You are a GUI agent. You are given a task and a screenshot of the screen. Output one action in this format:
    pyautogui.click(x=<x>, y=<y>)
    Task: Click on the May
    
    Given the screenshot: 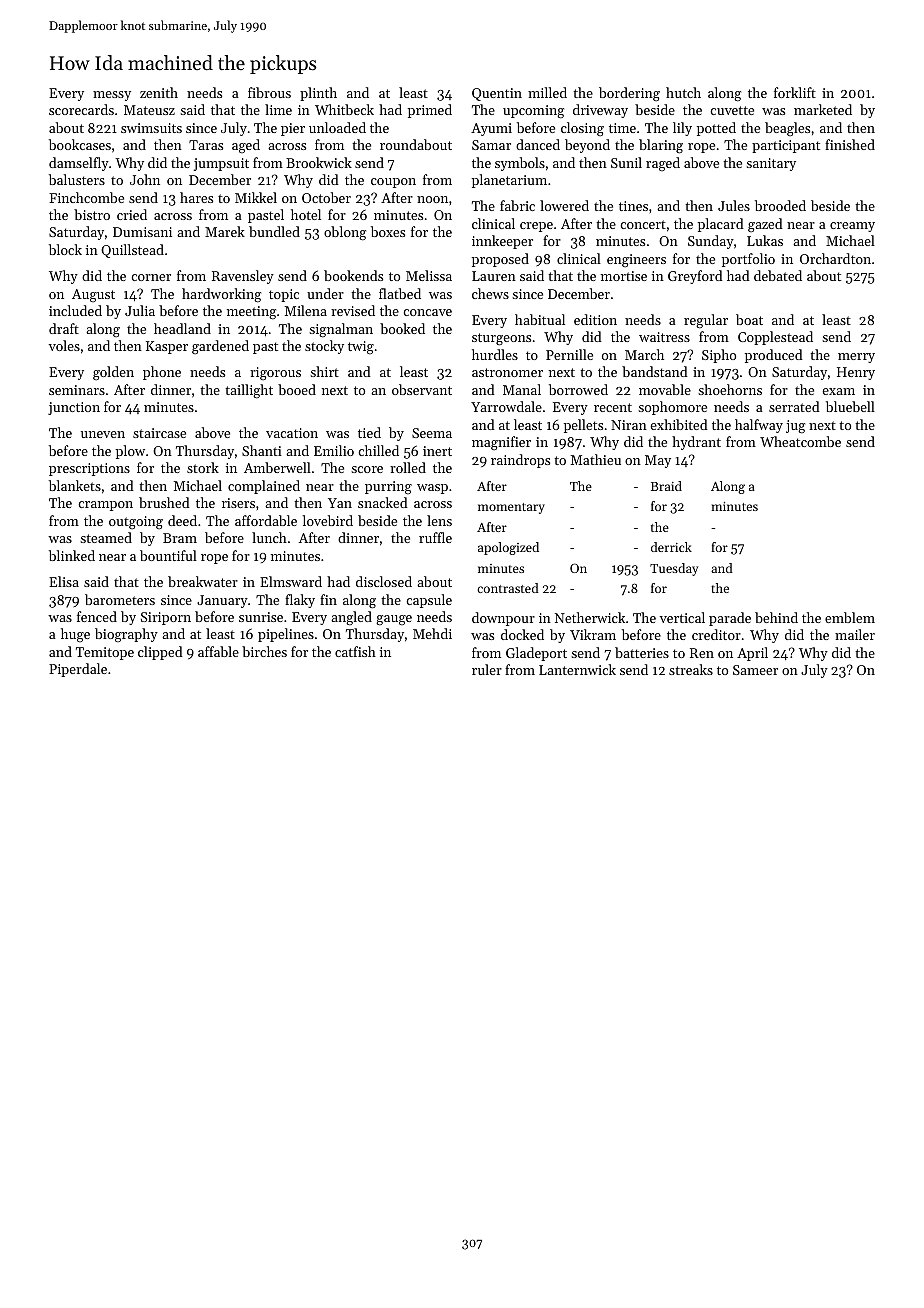 What is the action you would take?
    pyautogui.click(x=658, y=461)
